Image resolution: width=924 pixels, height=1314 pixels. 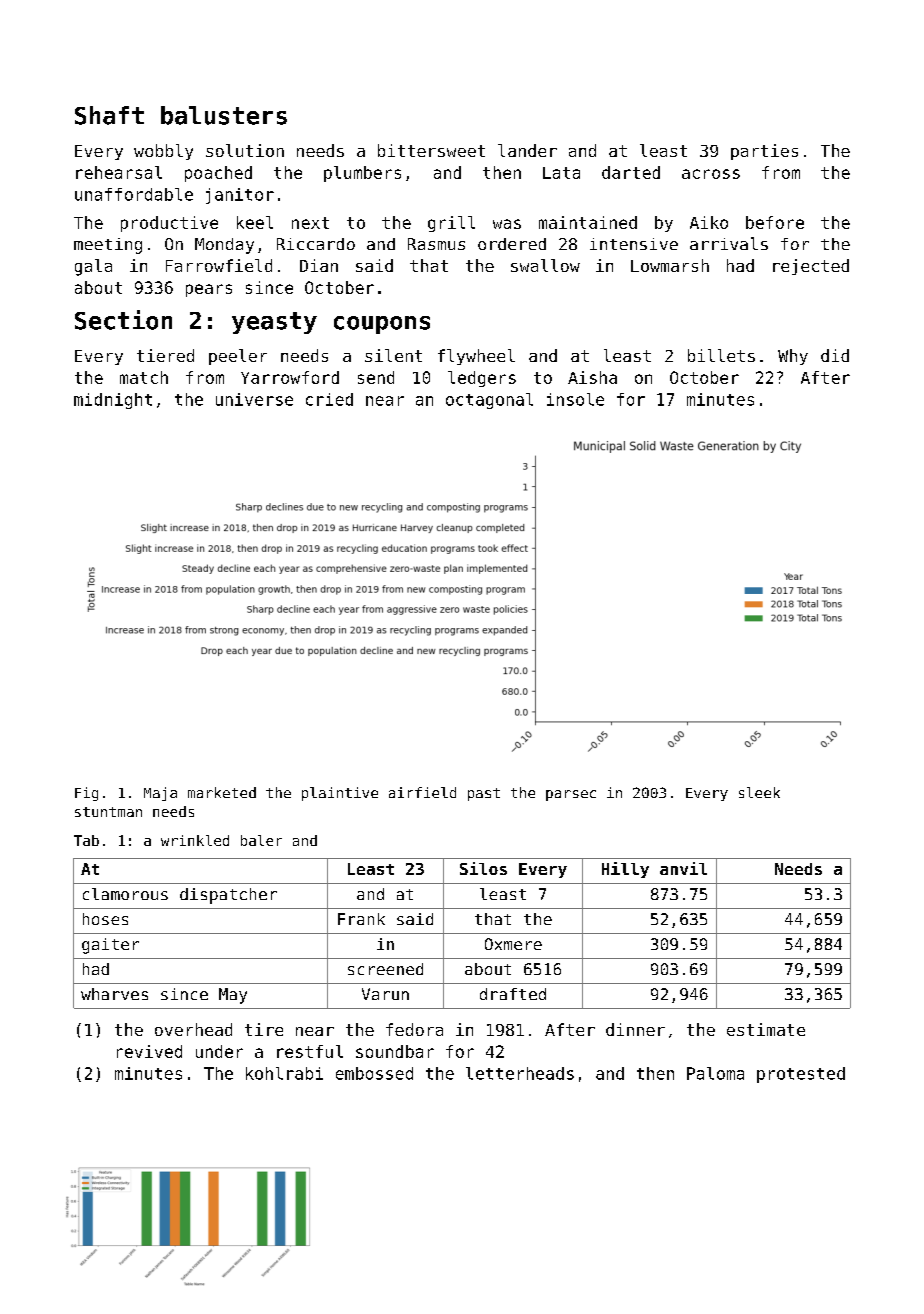 I want to click on estimate, so click(x=766, y=1029).
